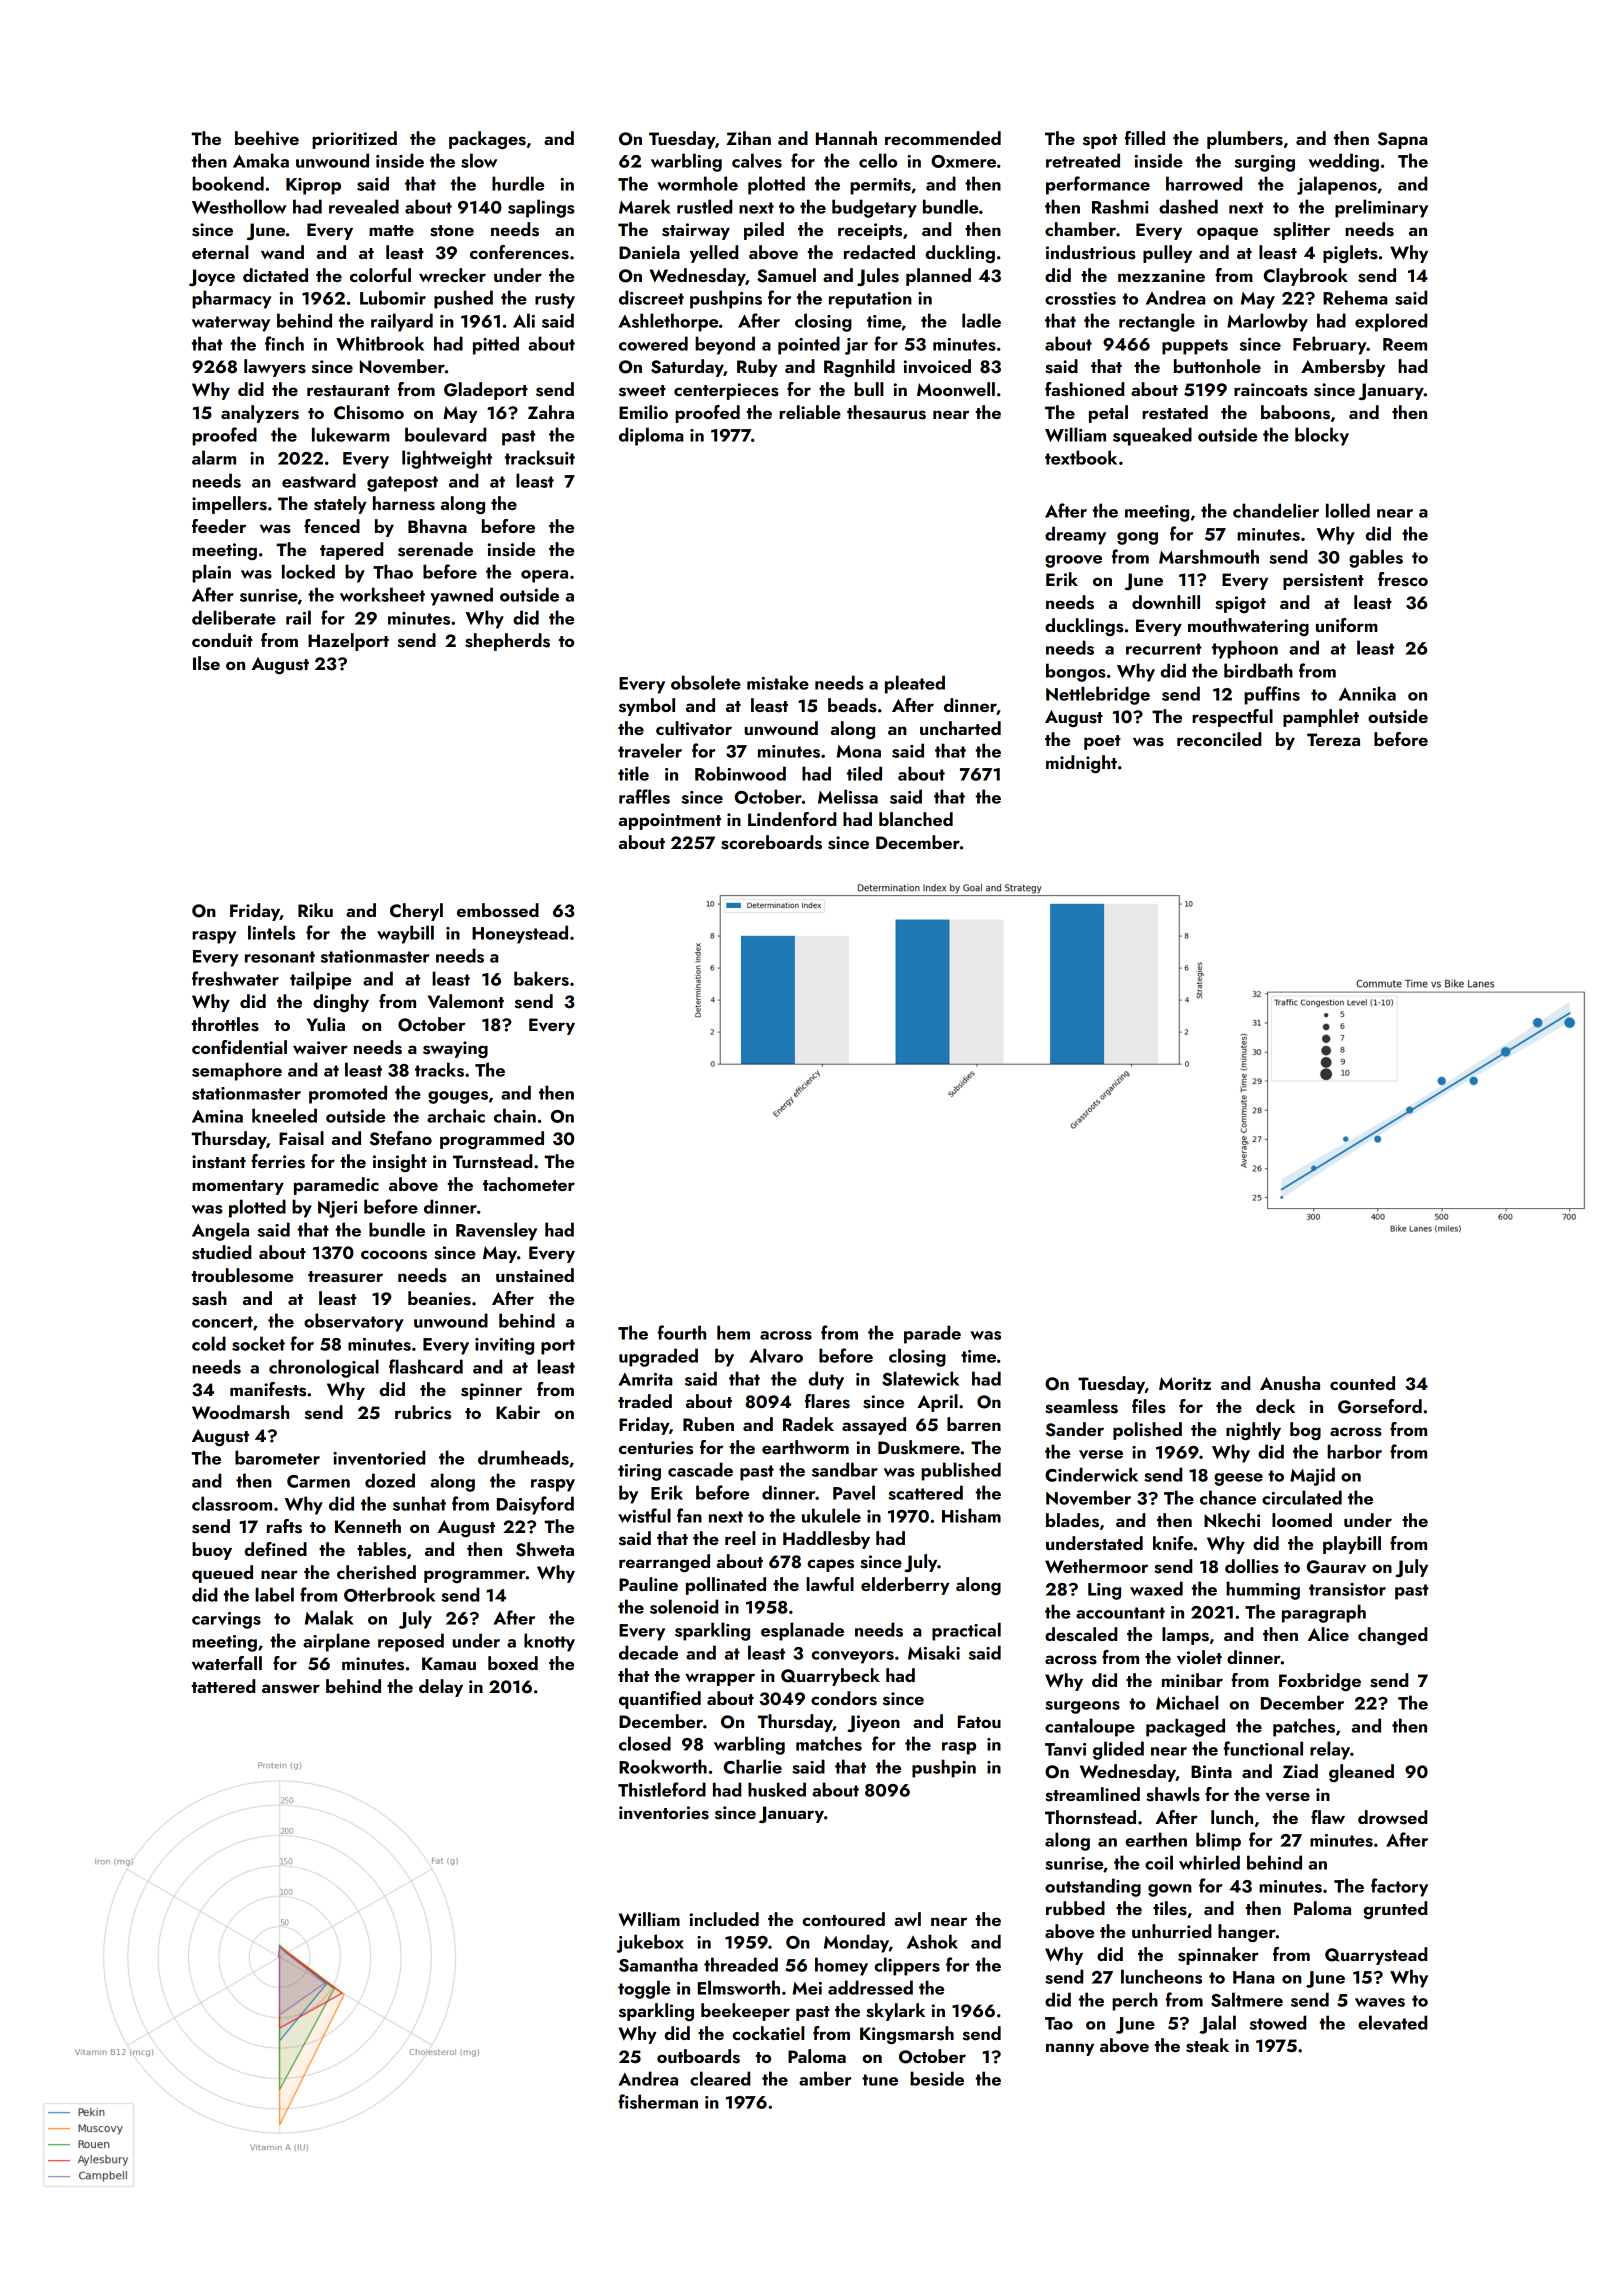 The width and height of the document is (1620, 2292). What do you see at coordinates (708, 1424) in the document?
I see `Ruben` at bounding box center [708, 1424].
